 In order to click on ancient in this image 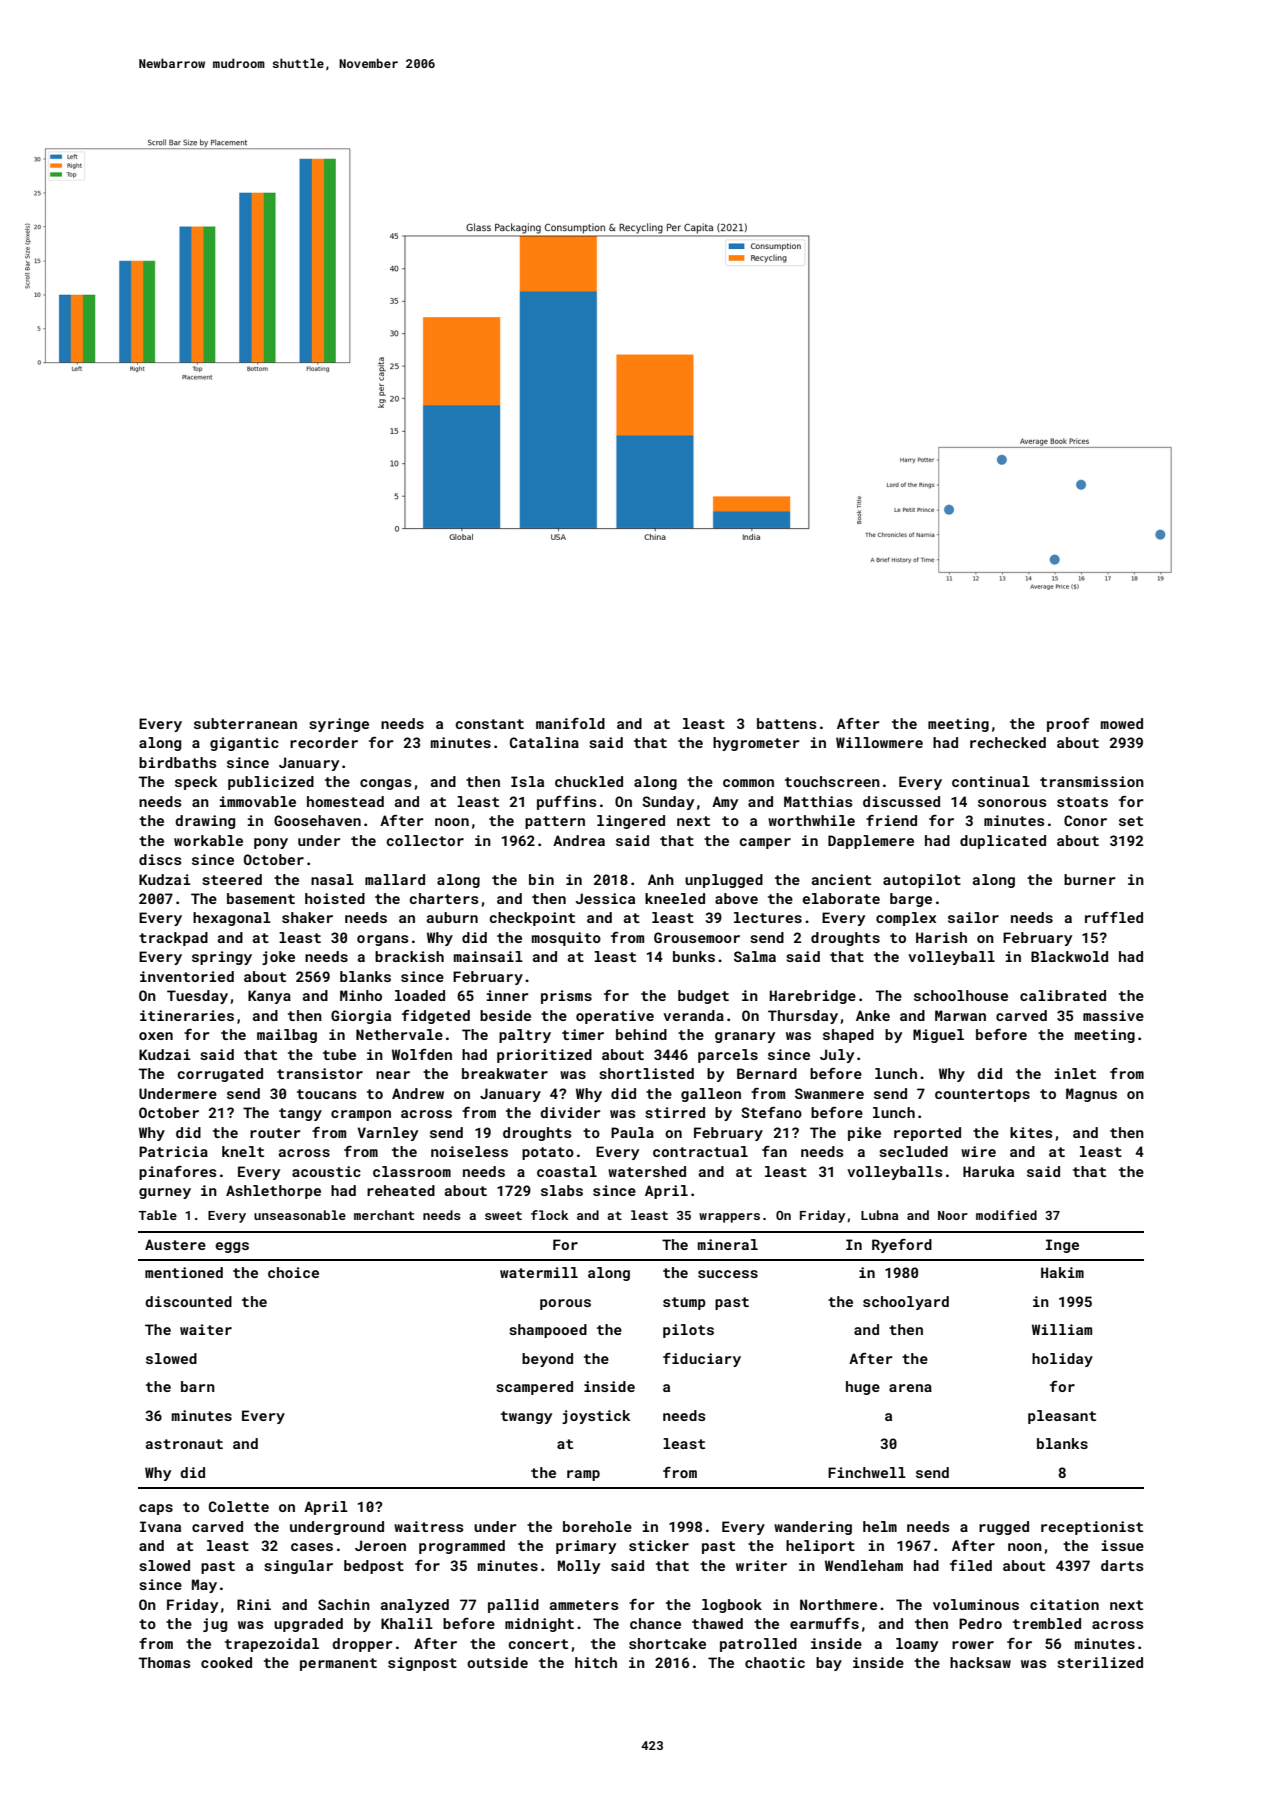, I will do `click(841, 879)`.
